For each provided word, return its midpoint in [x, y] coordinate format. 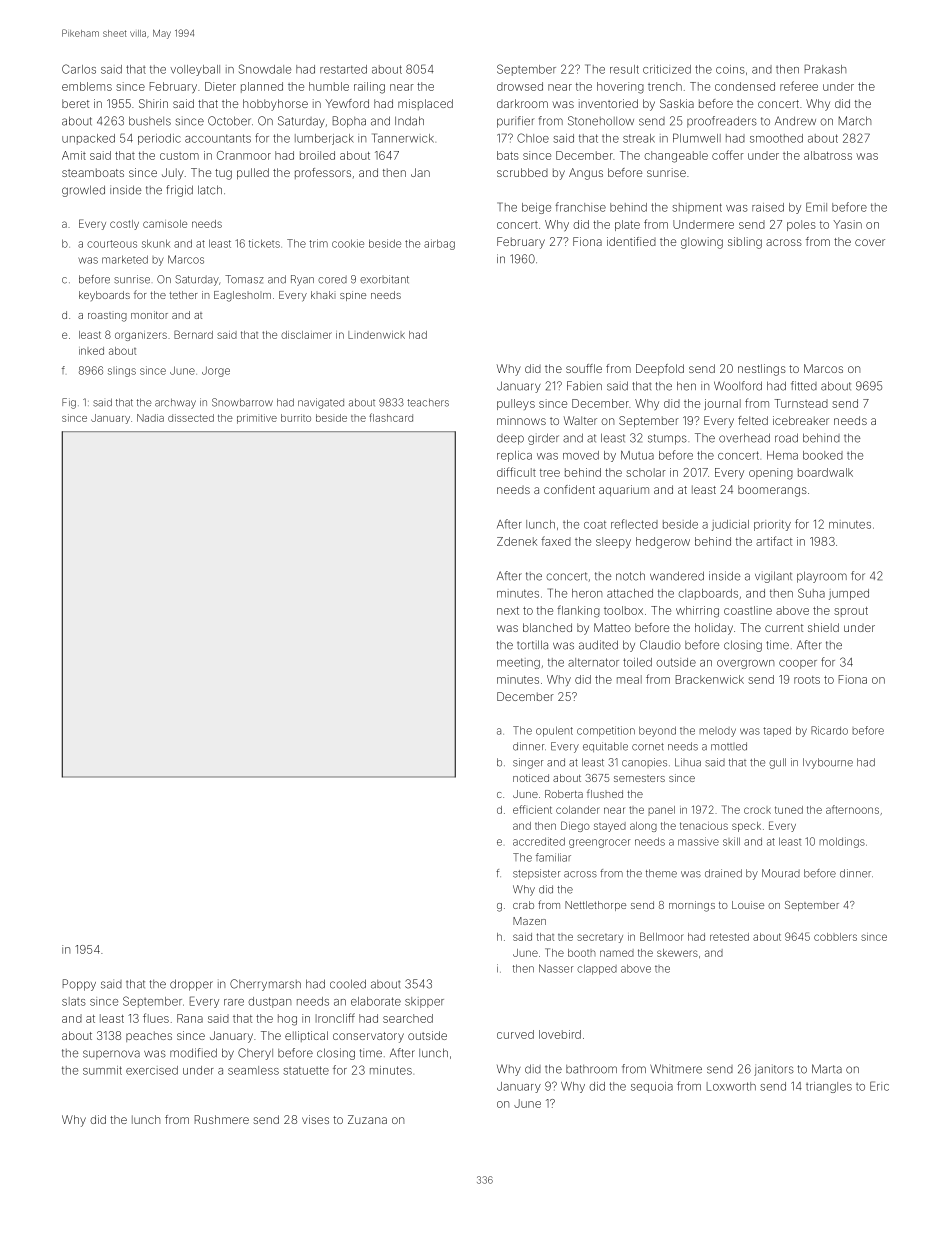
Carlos [79, 69]
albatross [828, 155]
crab [523, 905]
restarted [343, 69]
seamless [253, 1070]
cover [870, 242]
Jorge [216, 371]
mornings [692, 906]
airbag [439, 244]
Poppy [79, 985]
